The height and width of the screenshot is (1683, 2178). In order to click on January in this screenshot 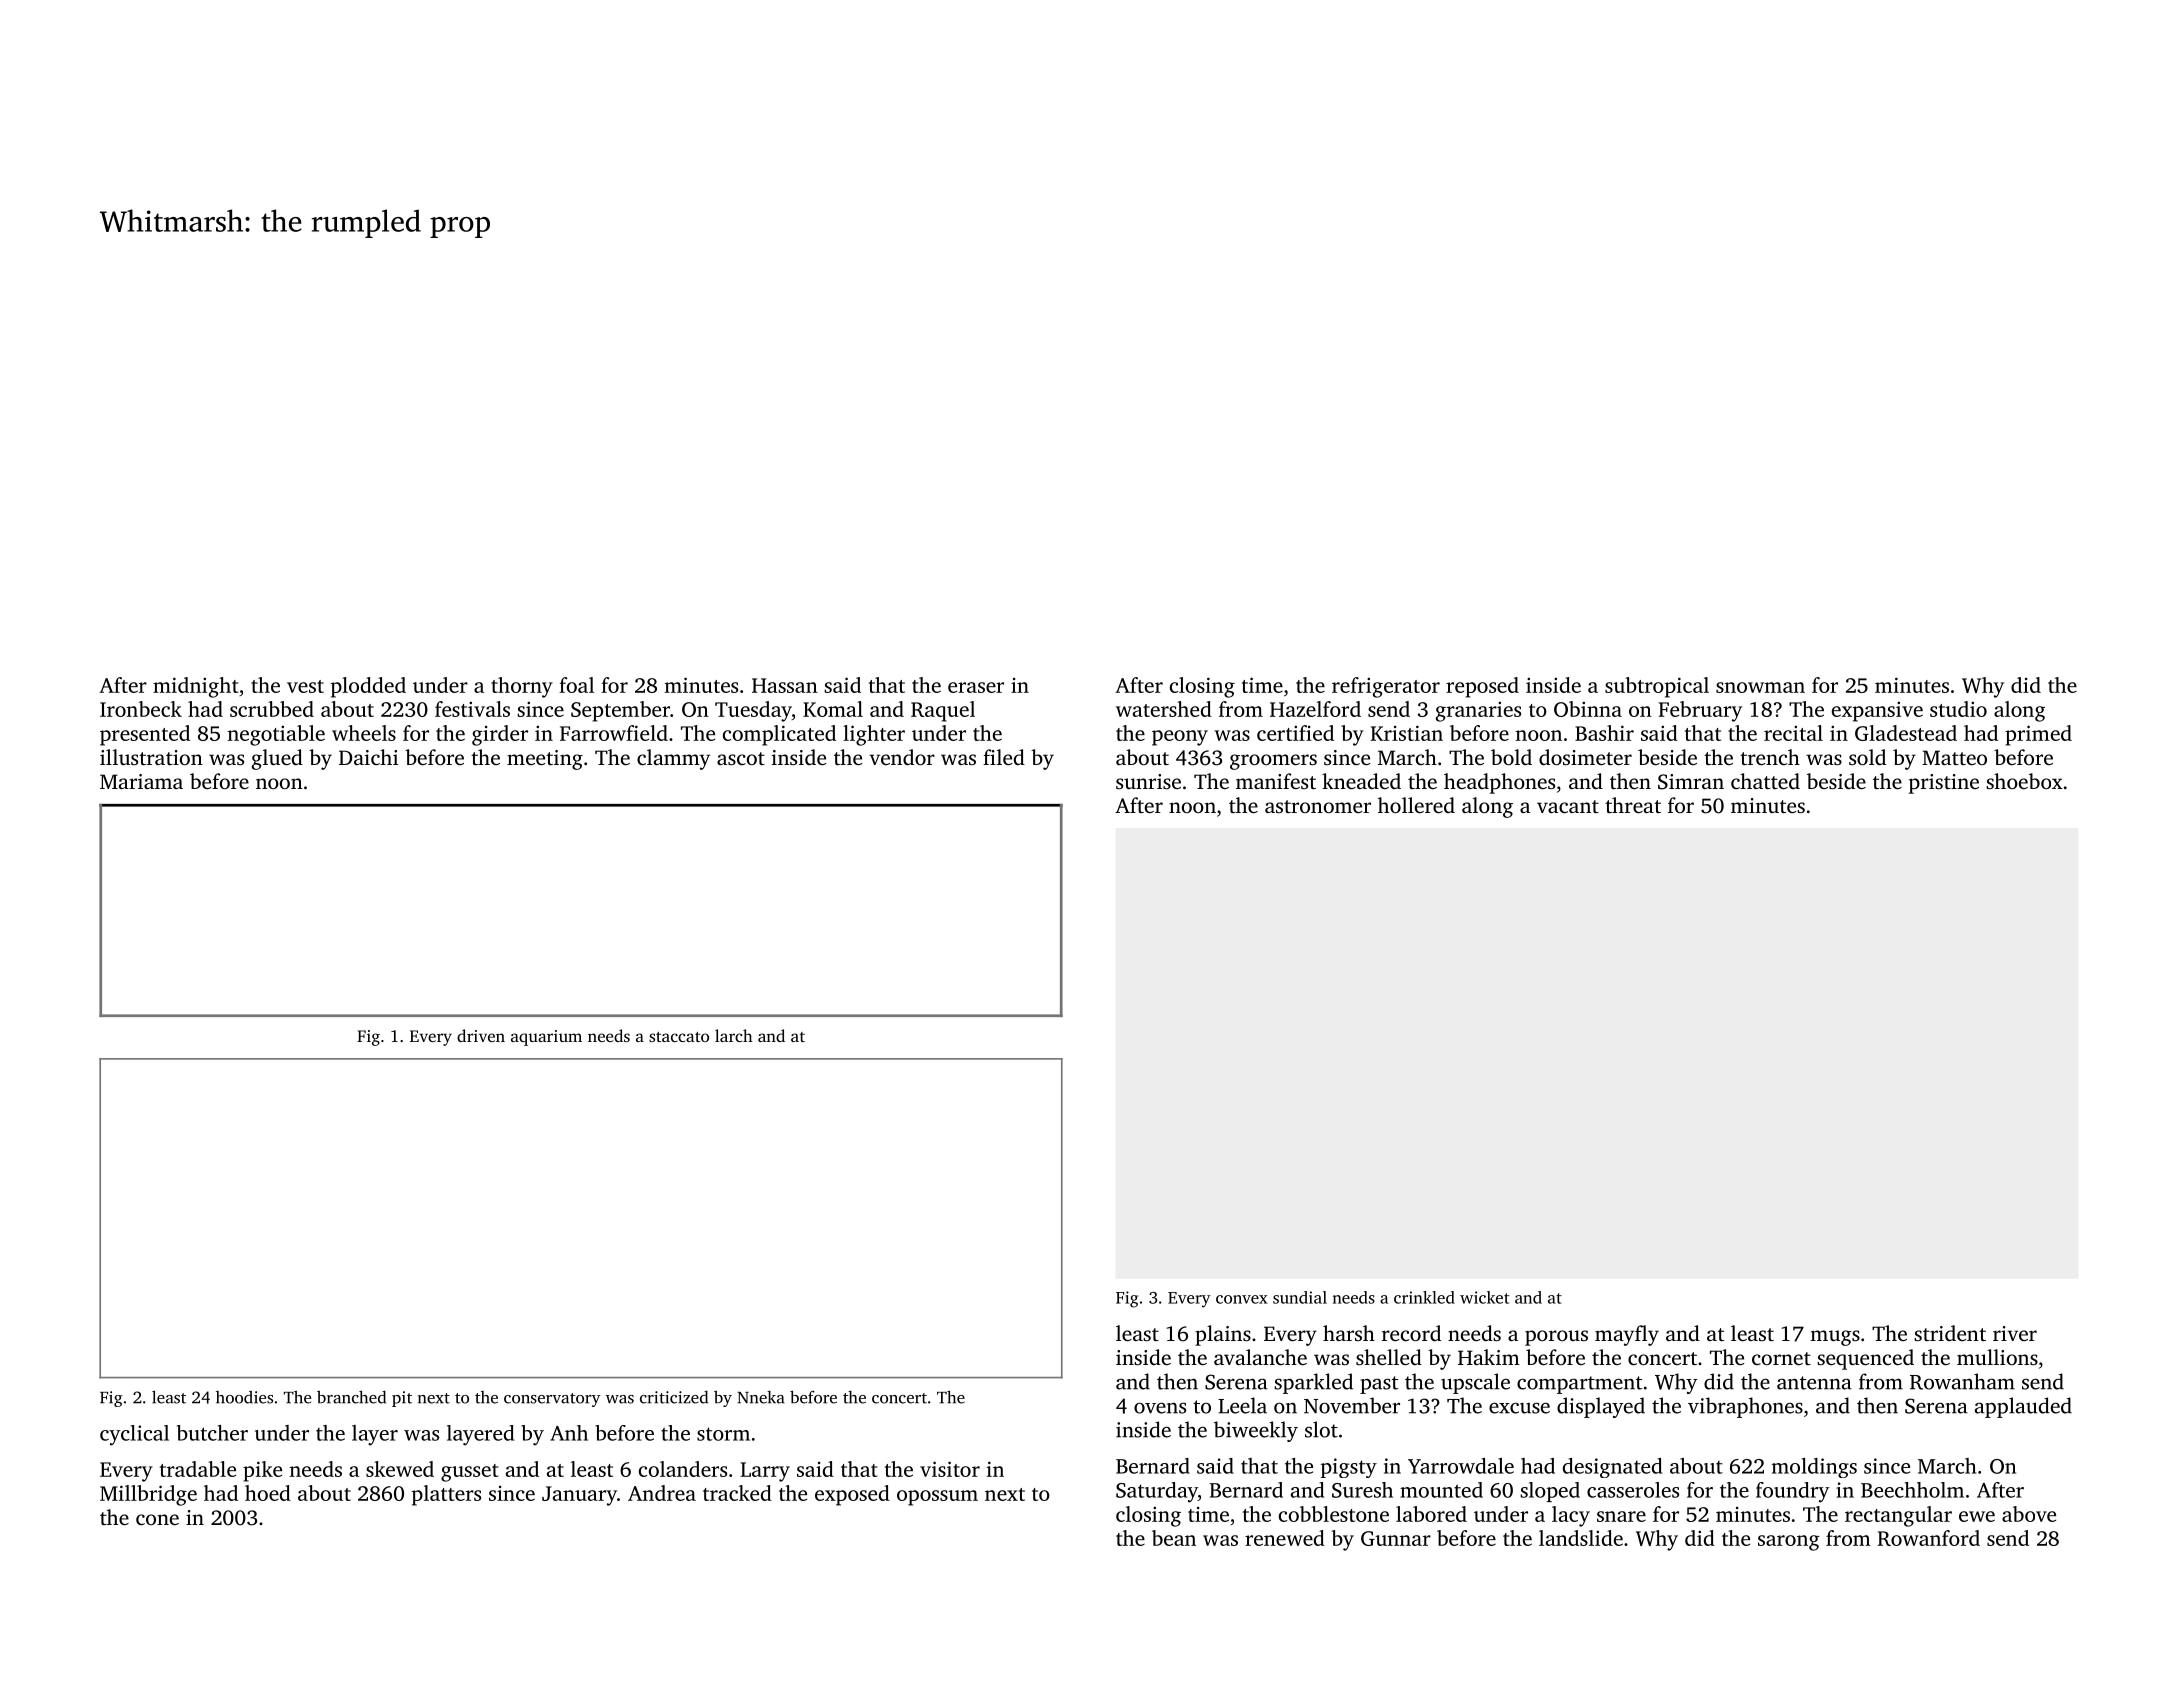, I will do `click(579, 1496)`.
